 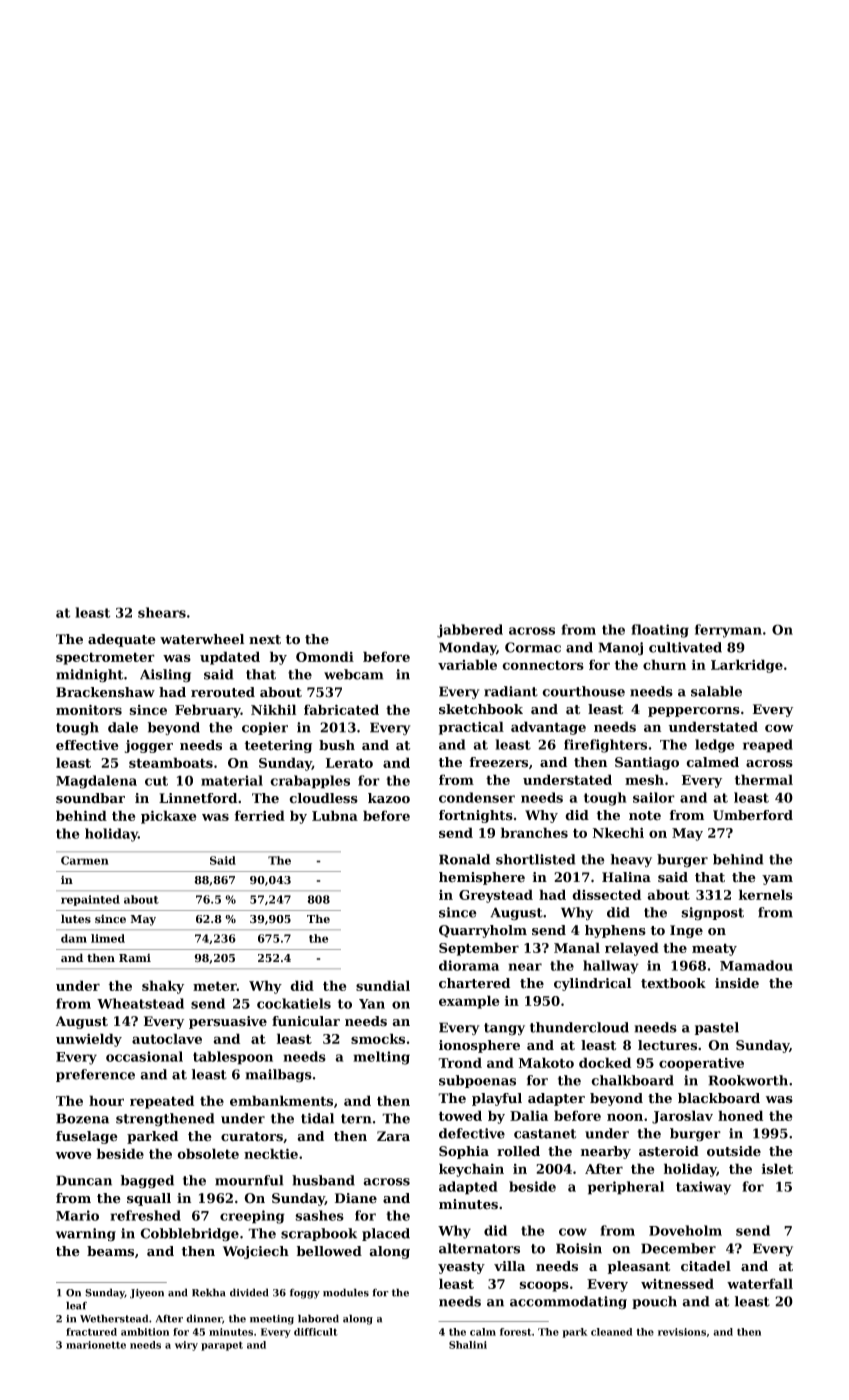 I want to click on fortnights, so click(x=476, y=816).
